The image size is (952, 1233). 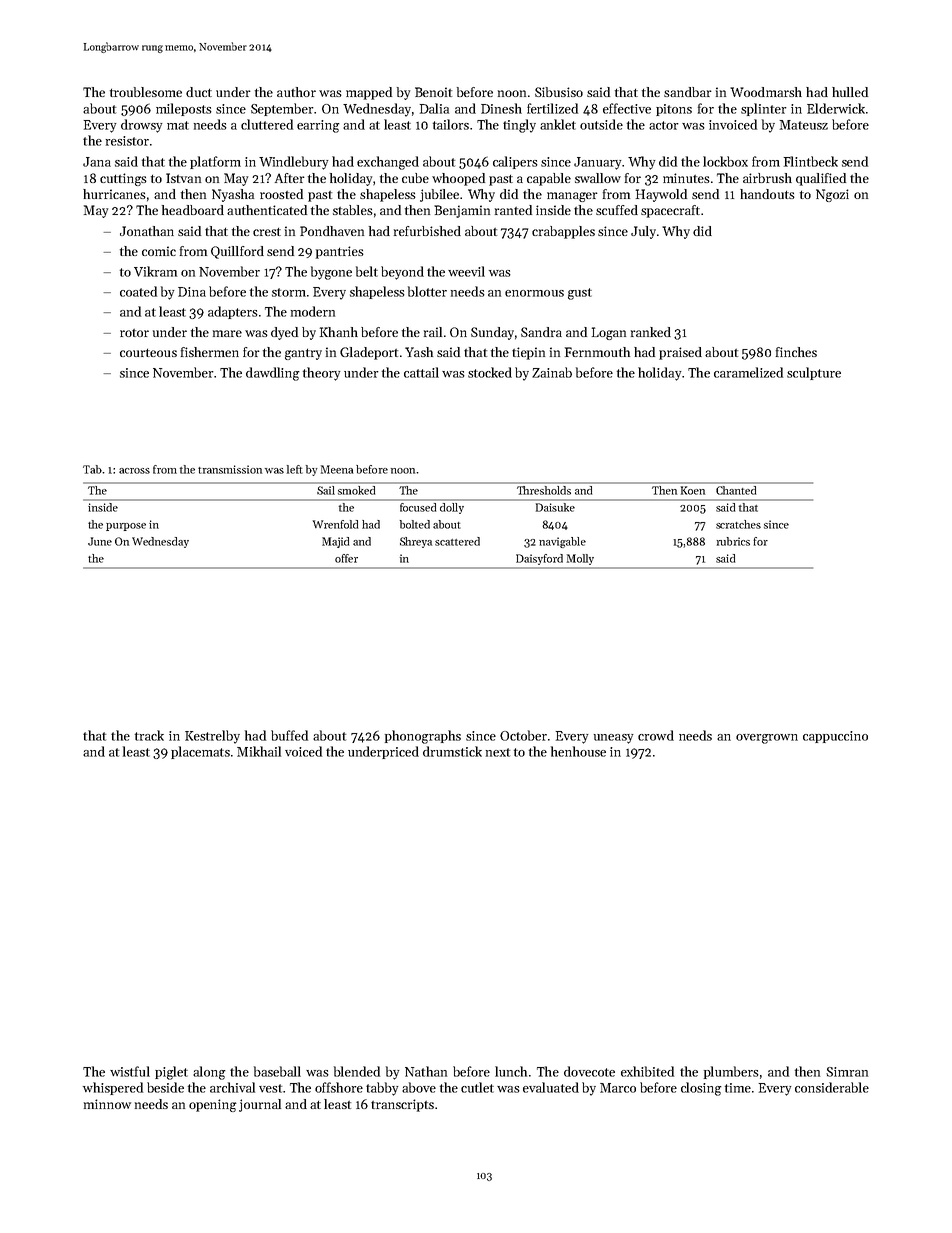 What do you see at coordinates (451, 124) in the screenshot?
I see `tailors` at bounding box center [451, 124].
